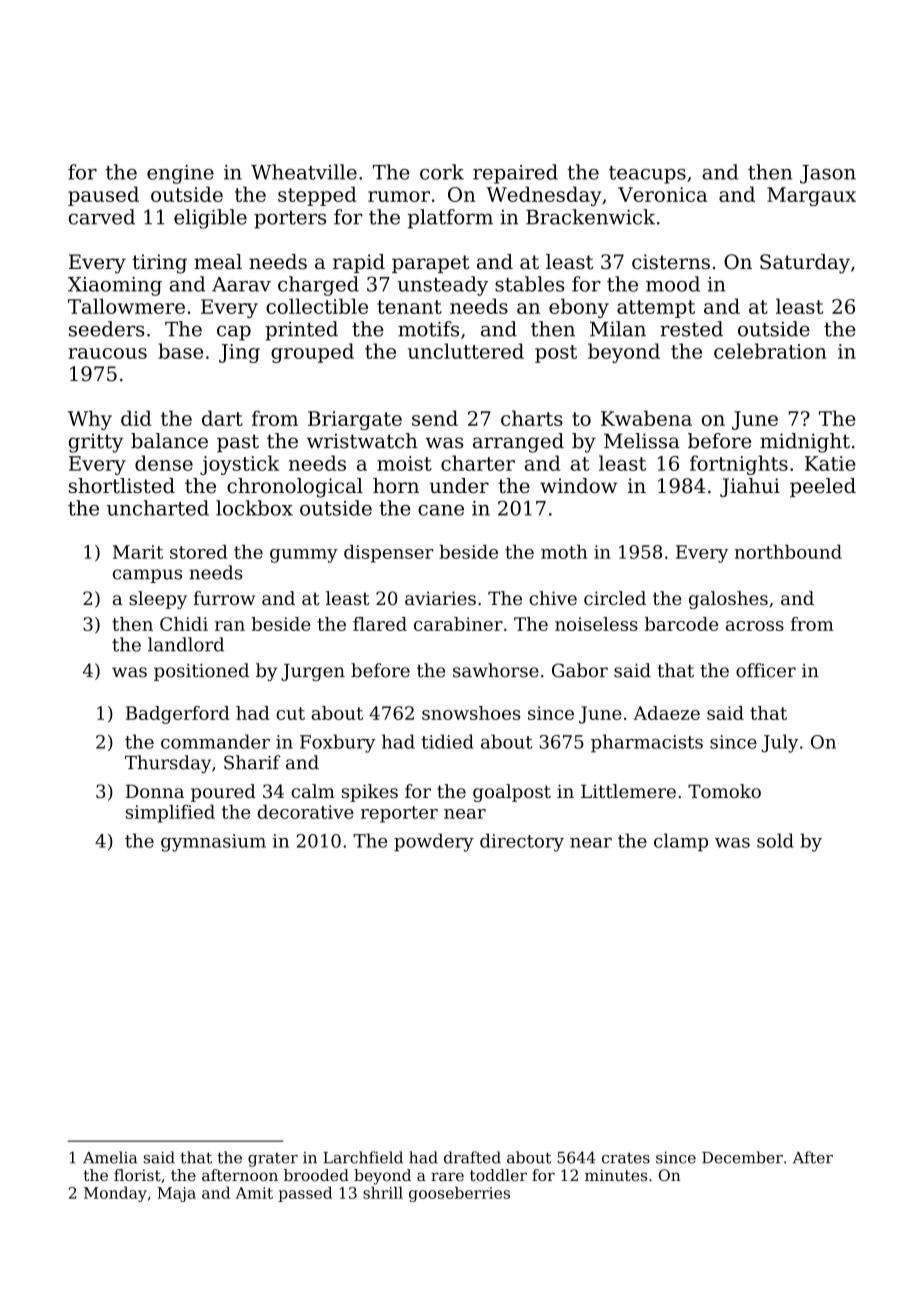 The height and width of the page is (1311, 924). What do you see at coordinates (370, 793) in the page?
I see `spikes` at bounding box center [370, 793].
